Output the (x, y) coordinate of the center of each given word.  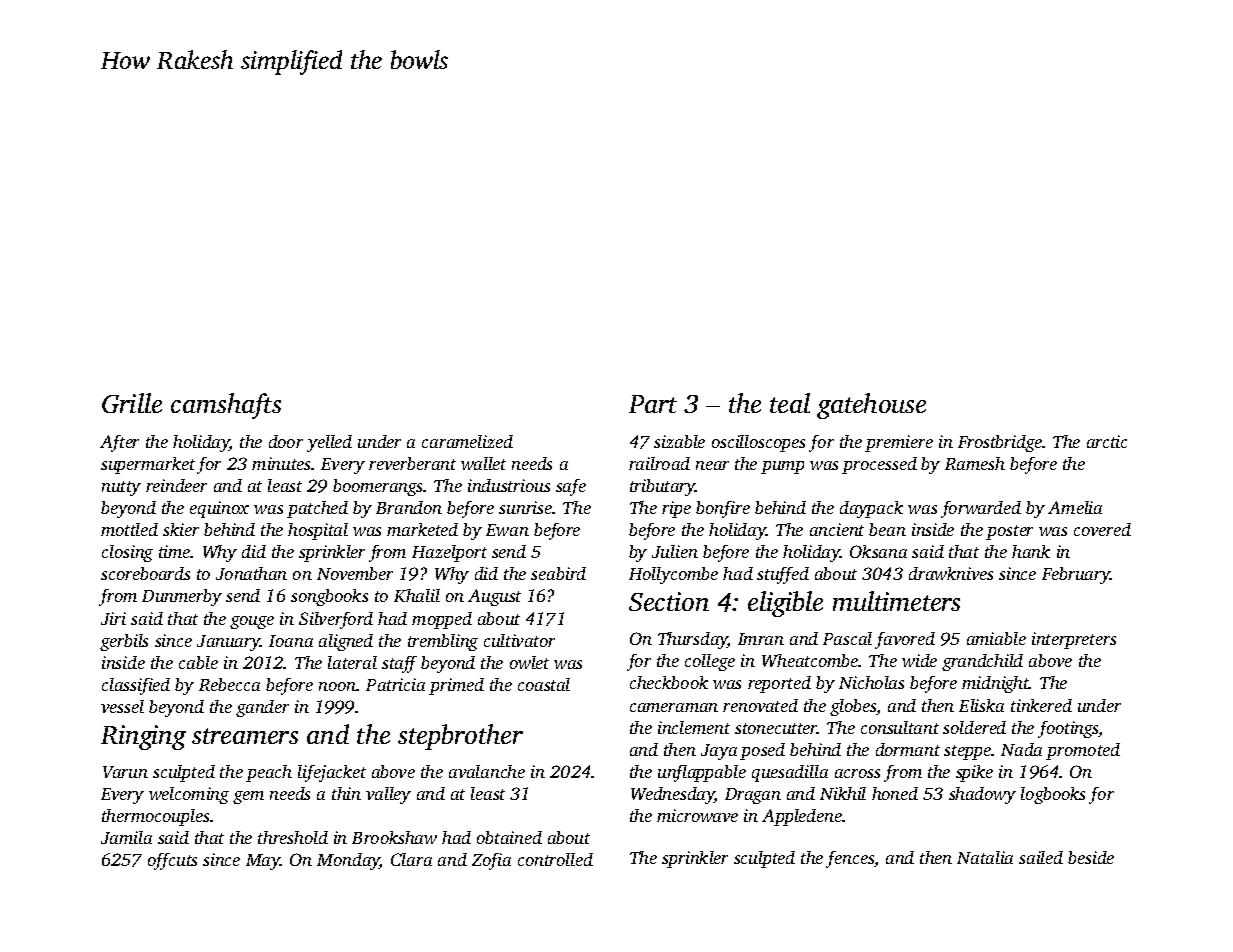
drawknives (951, 573)
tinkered (1041, 705)
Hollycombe (673, 575)
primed (456, 686)
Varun (125, 772)
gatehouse (871, 406)
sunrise (525, 507)
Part (653, 404)
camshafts (226, 406)
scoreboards (145, 573)
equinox (219, 509)
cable (198, 662)
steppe (967, 752)
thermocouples (155, 817)
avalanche (487, 771)
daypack (871, 509)
